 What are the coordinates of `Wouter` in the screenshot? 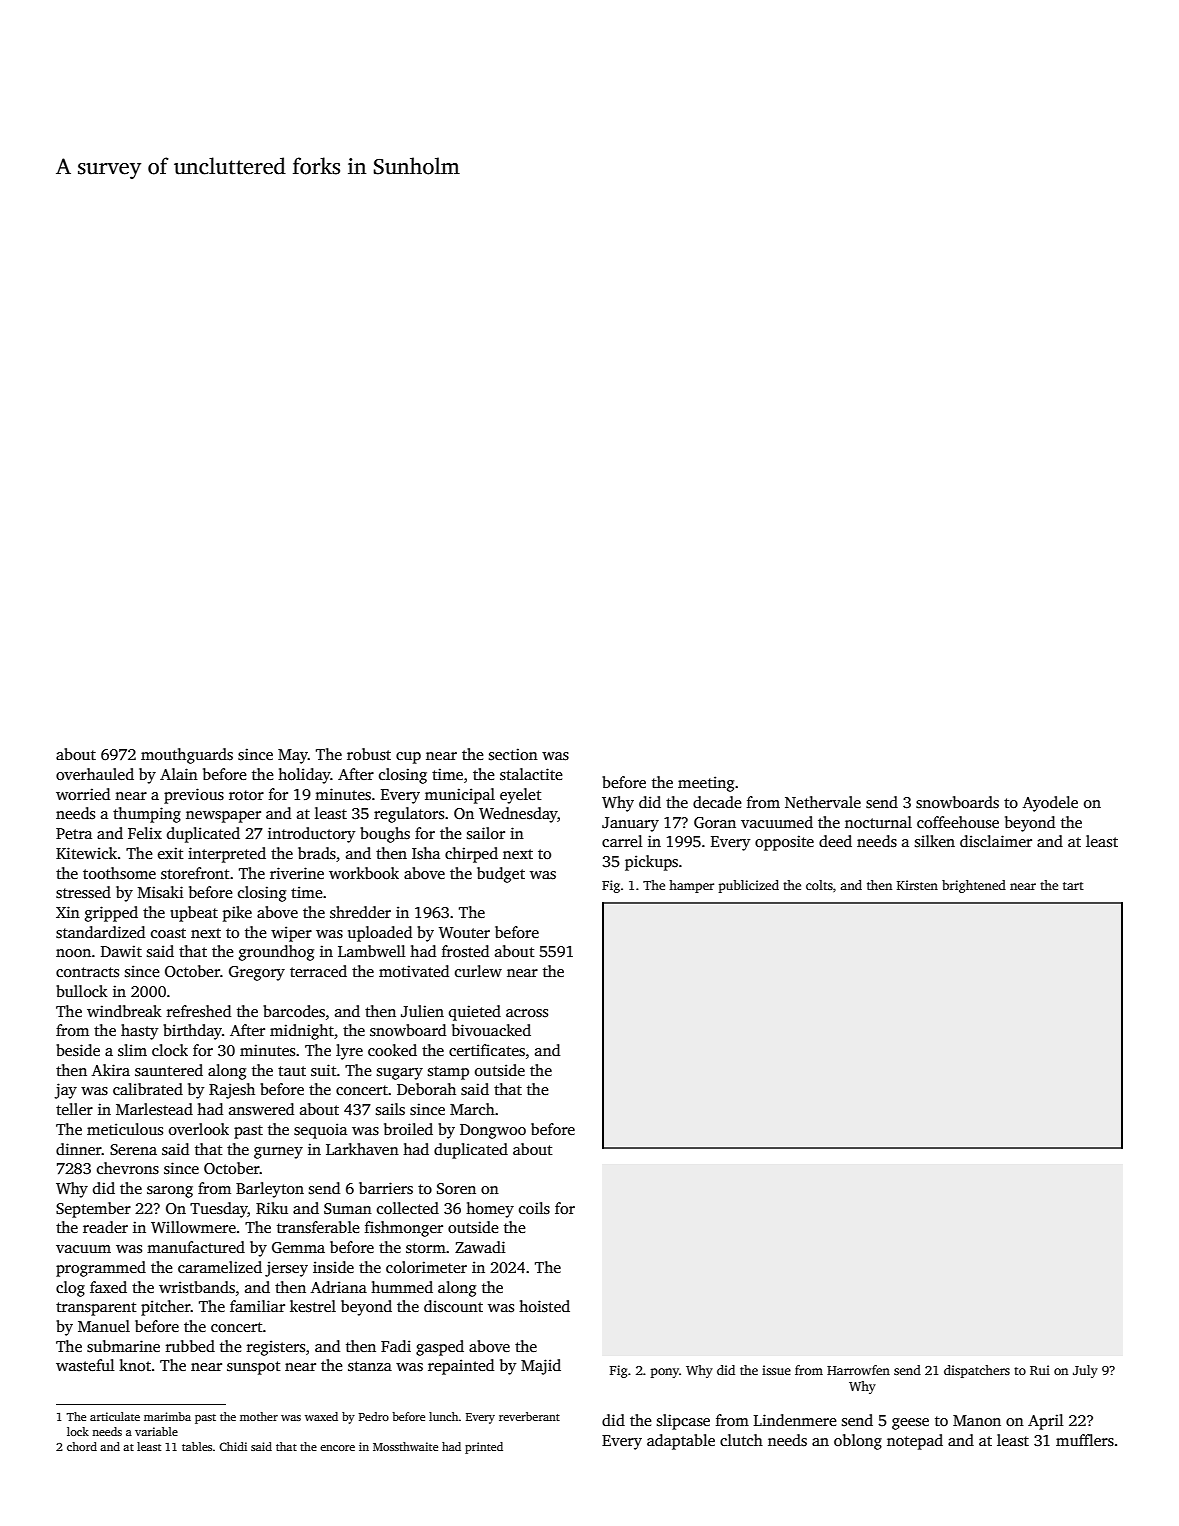 It's located at (464, 932).
